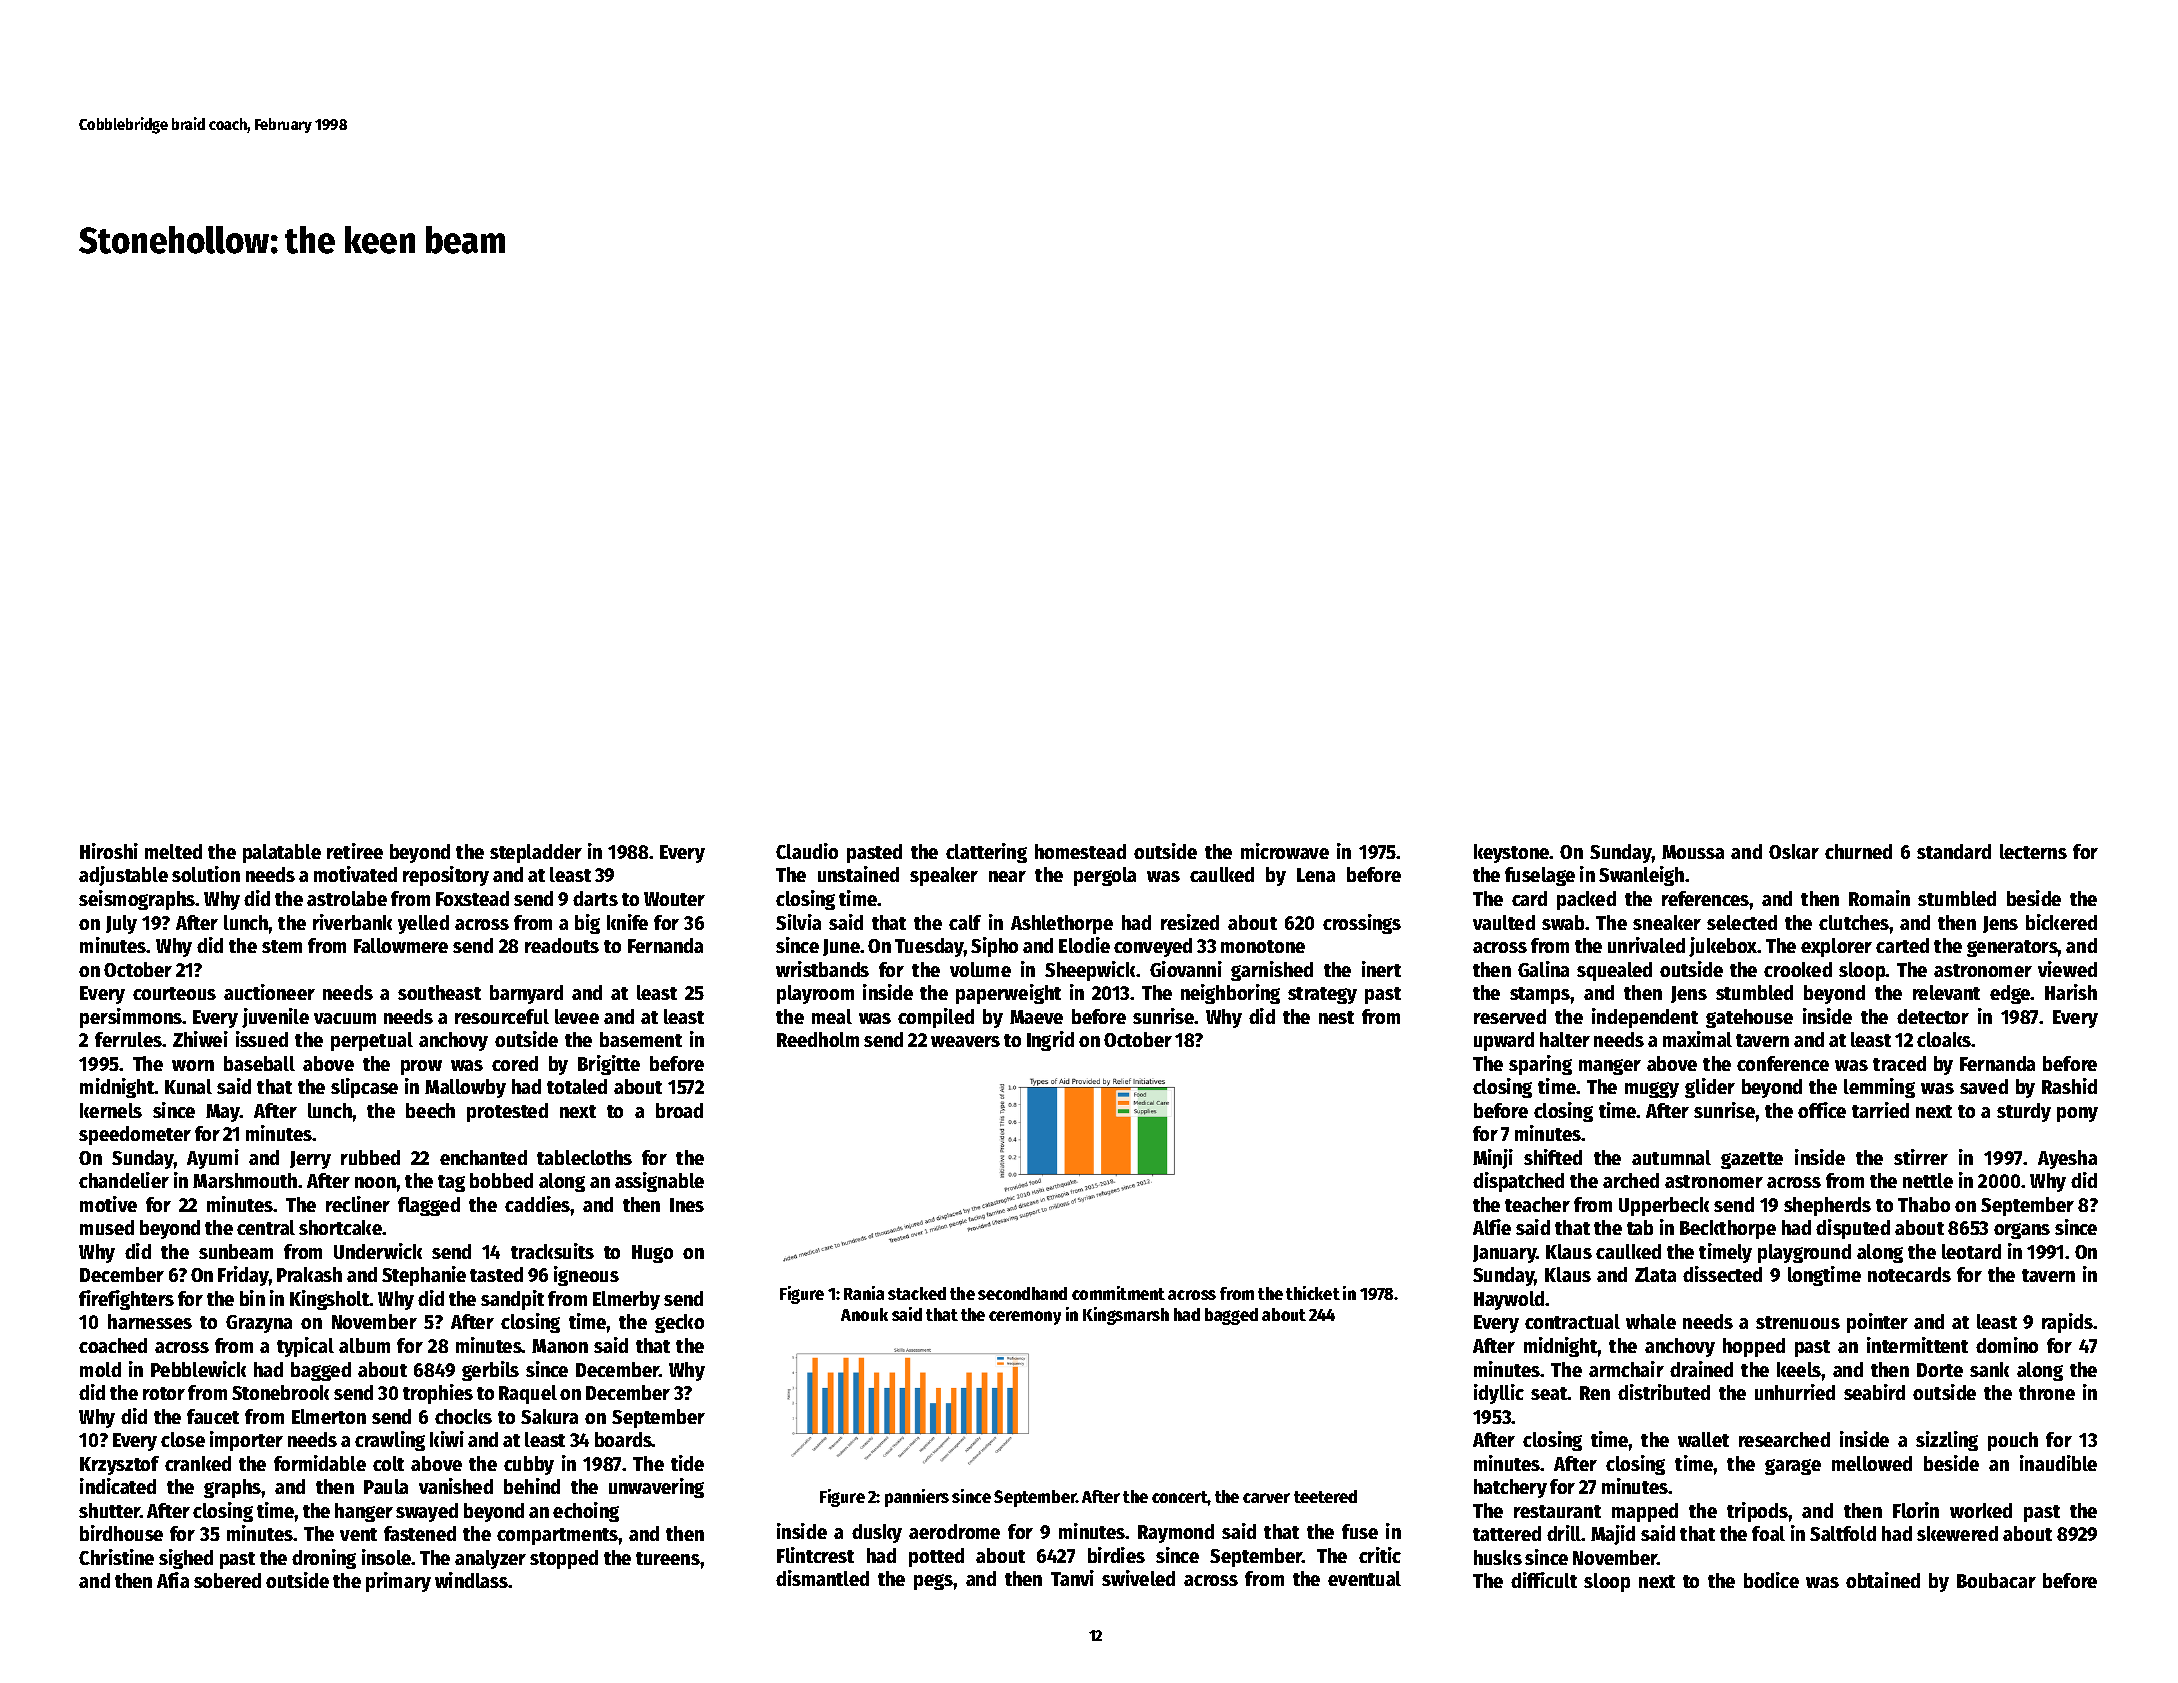 This screenshot has width=2178, height=1683. What do you see at coordinates (1641, 876) in the screenshot?
I see `Swanleigh` at bounding box center [1641, 876].
